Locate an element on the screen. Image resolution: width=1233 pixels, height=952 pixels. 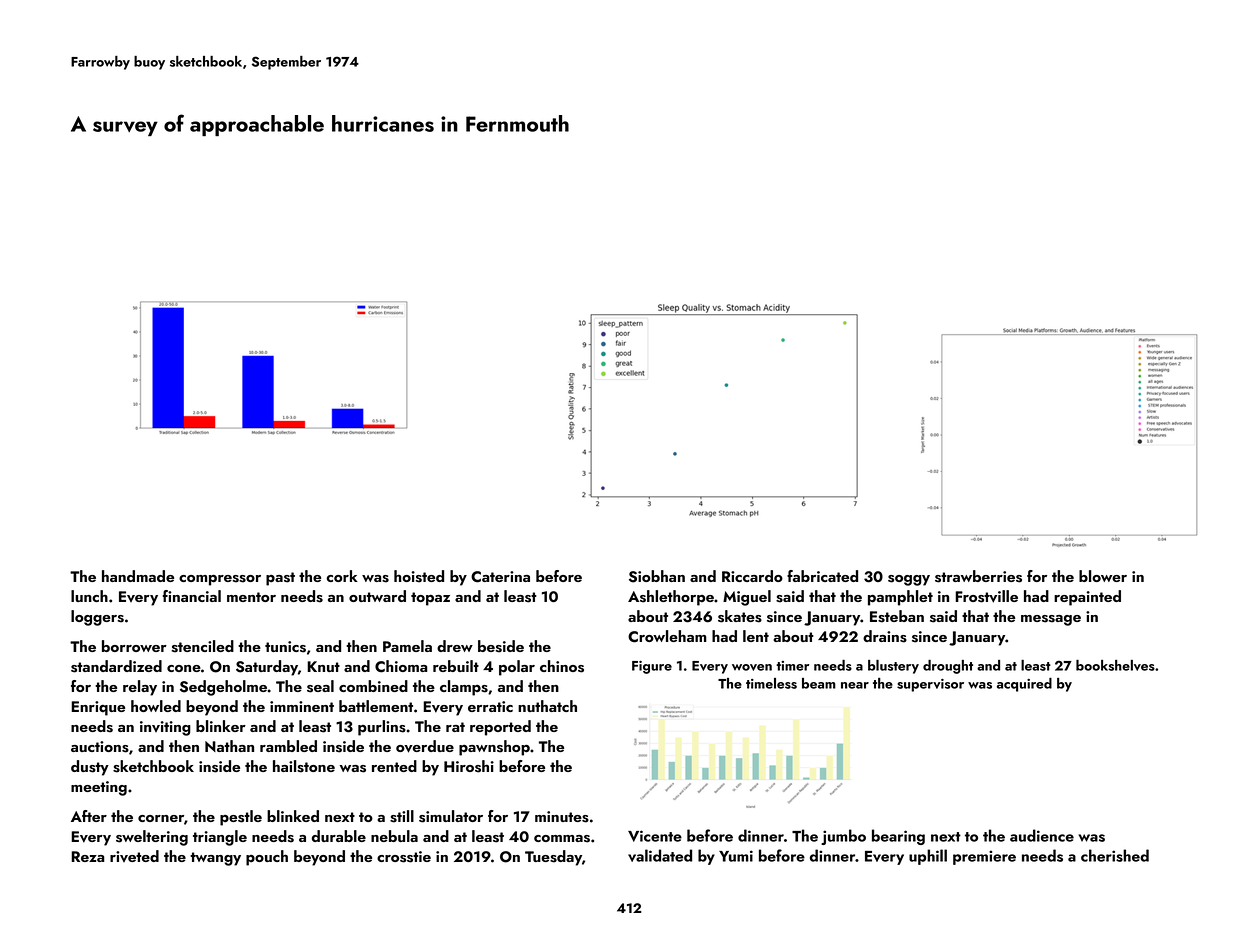
borrower is located at coordinates (134, 646).
